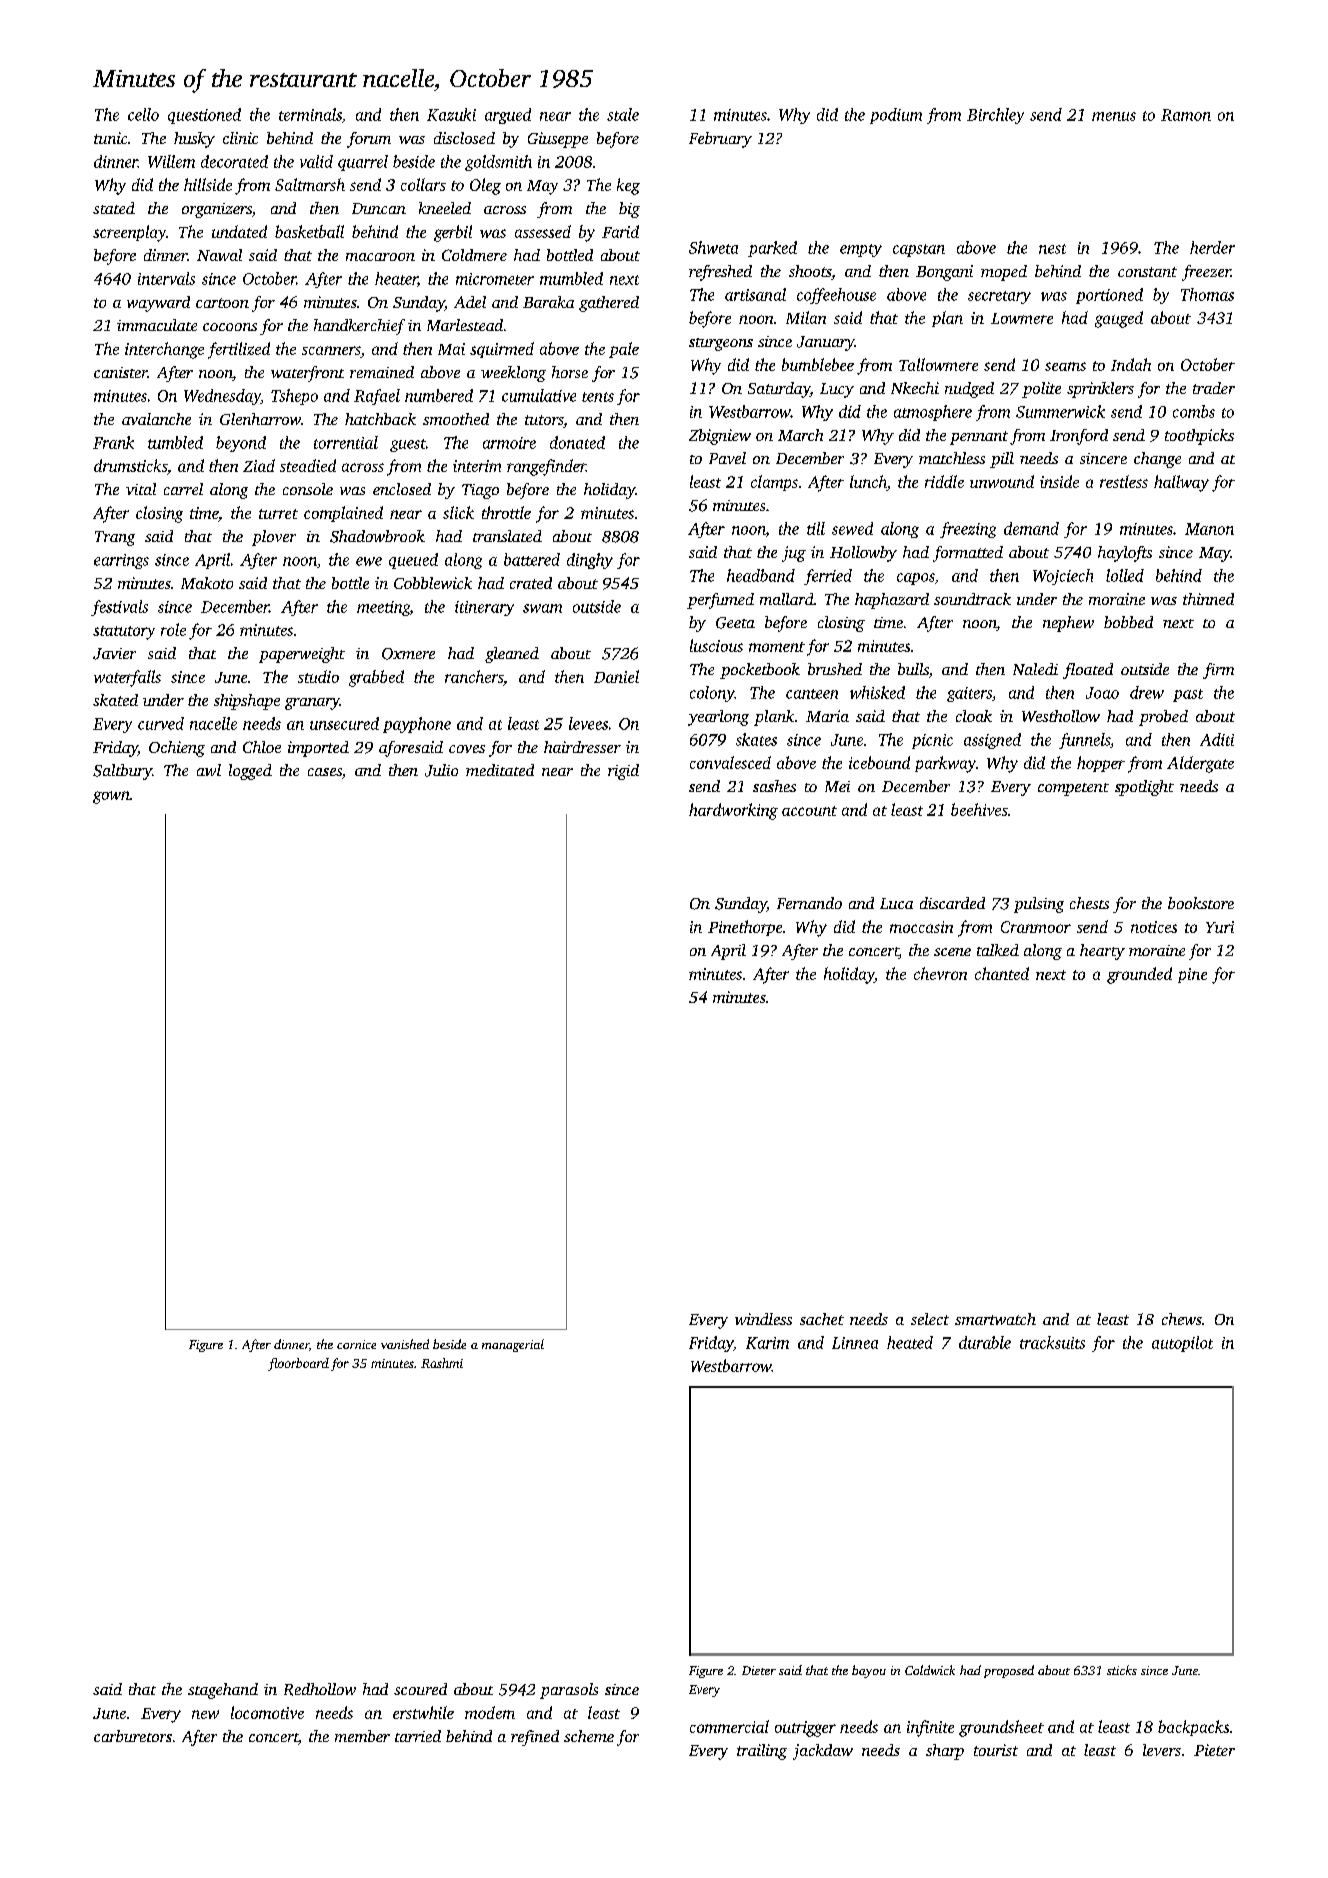  Describe the element at coordinates (623, 114) in the screenshot. I see `stale` at that location.
